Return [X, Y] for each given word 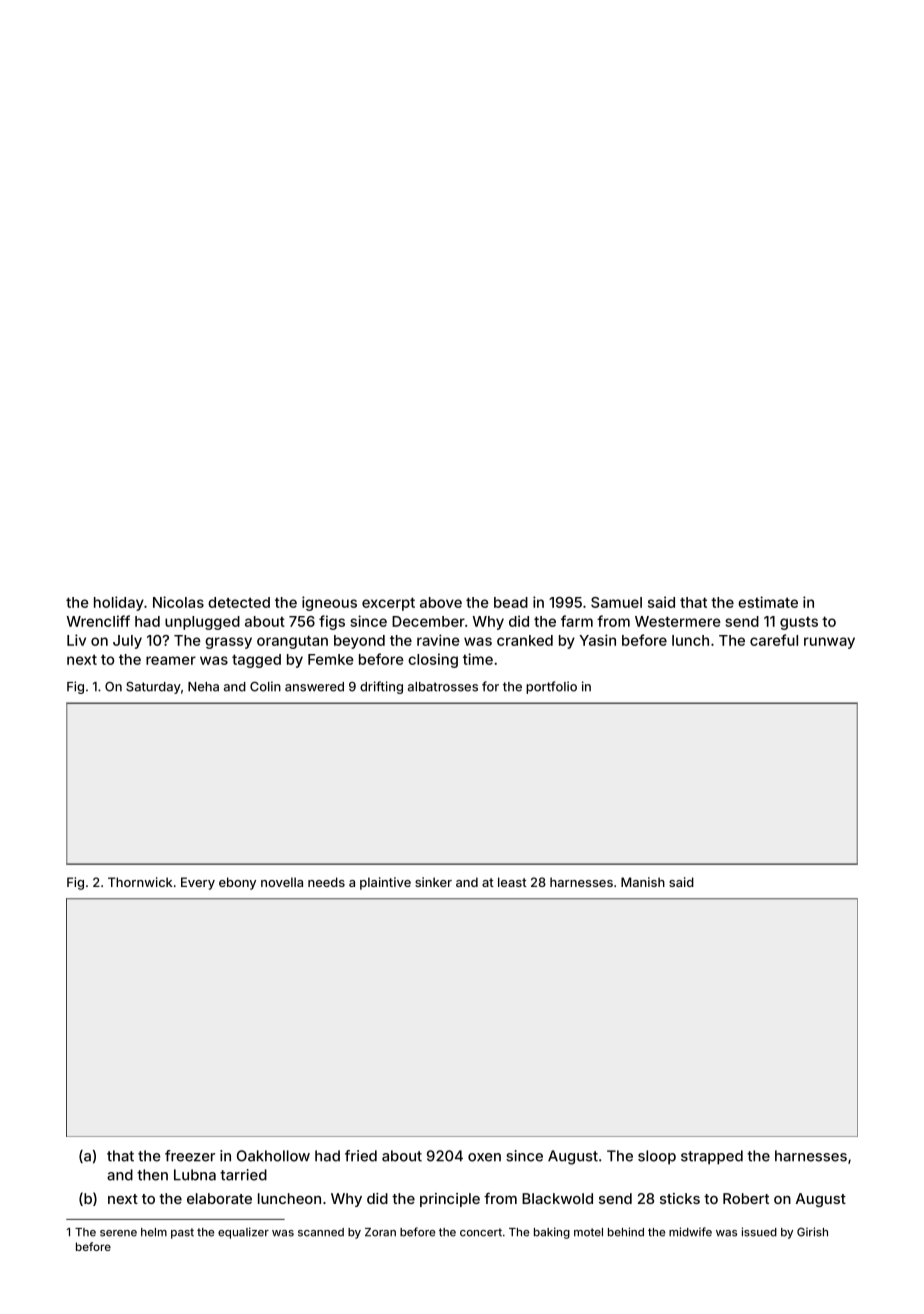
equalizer [243, 1233]
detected [239, 602]
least [512, 882]
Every [198, 883]
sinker [433, 882]
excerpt [388, 604]
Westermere [678, 621]
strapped [712, 1157]
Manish [643, 882]
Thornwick [140, 882]
